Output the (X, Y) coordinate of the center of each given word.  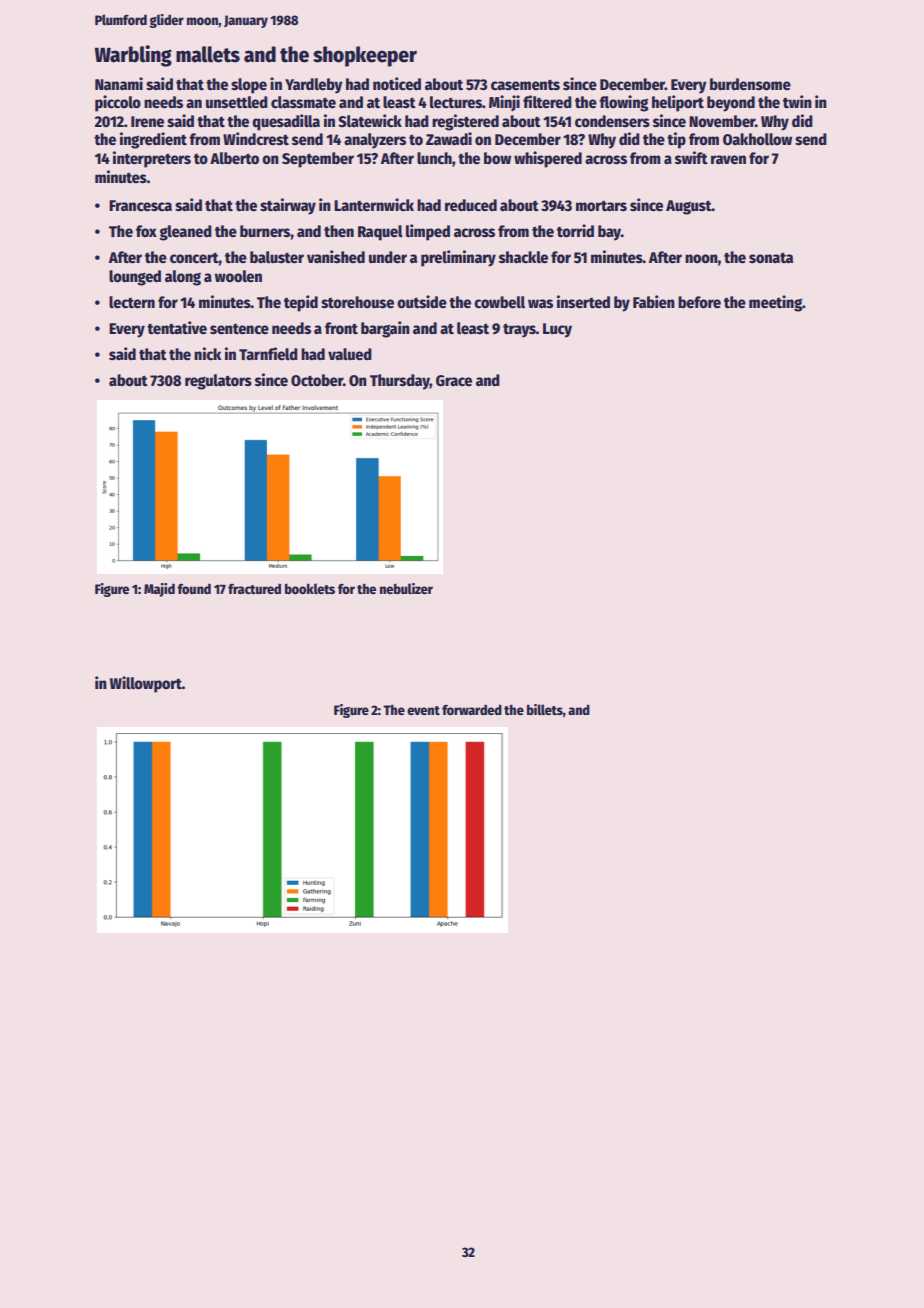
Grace (454, 381)
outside (422, 302)
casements (525, 84)
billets (545, 709)
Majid (159, 590)
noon (701, 259)
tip (676, 140)
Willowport (146, 684)
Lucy (557, 330)
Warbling (133, 56)
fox (146, 231)
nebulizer (406, 588)
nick (207, 354)
